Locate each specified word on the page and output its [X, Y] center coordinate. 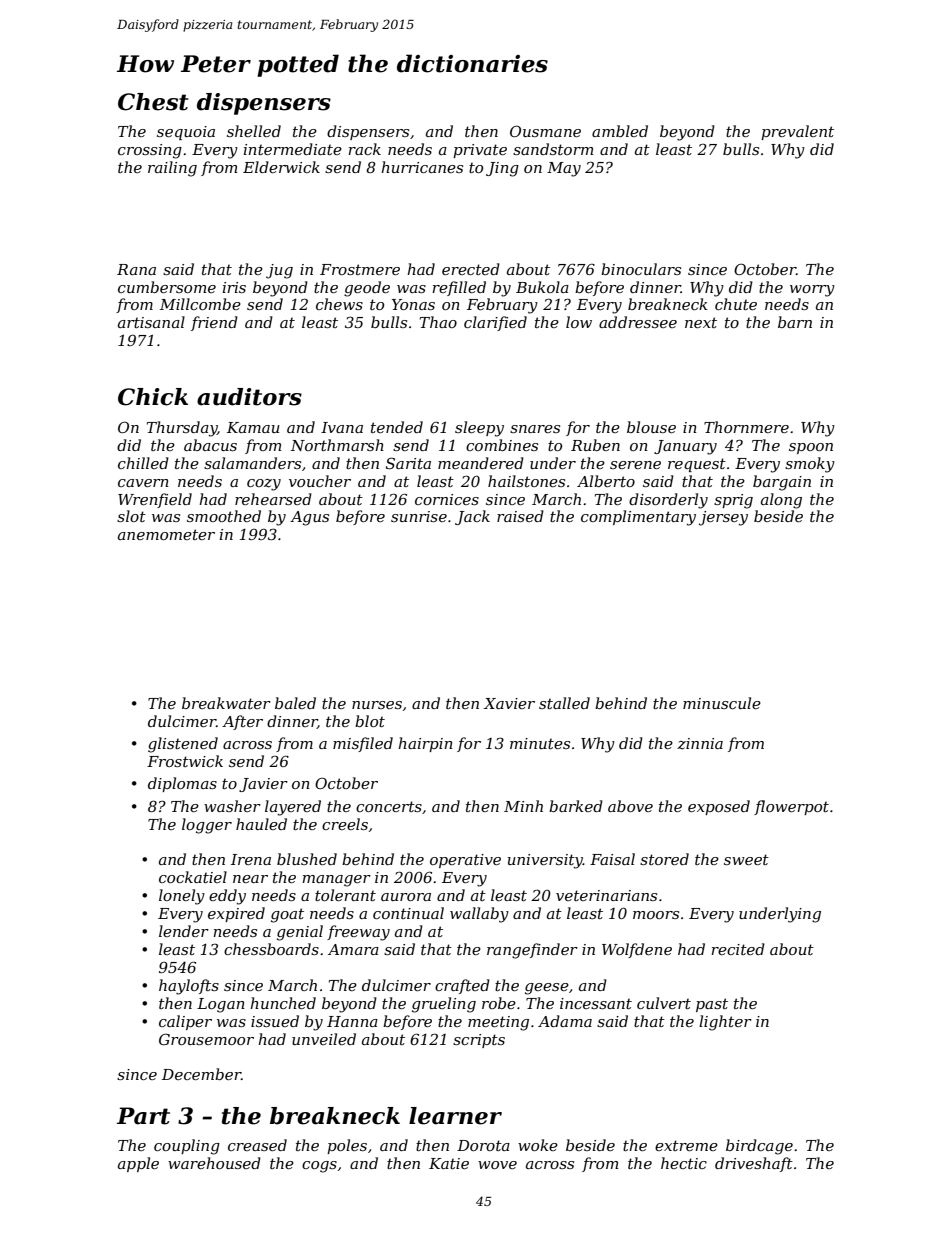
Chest [153, 102]
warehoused [214, 1163]
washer [232, 806]
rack [364, 149]
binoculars [641, 269]
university [545, 861]
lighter [725, 1023]
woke [538, 1145]
